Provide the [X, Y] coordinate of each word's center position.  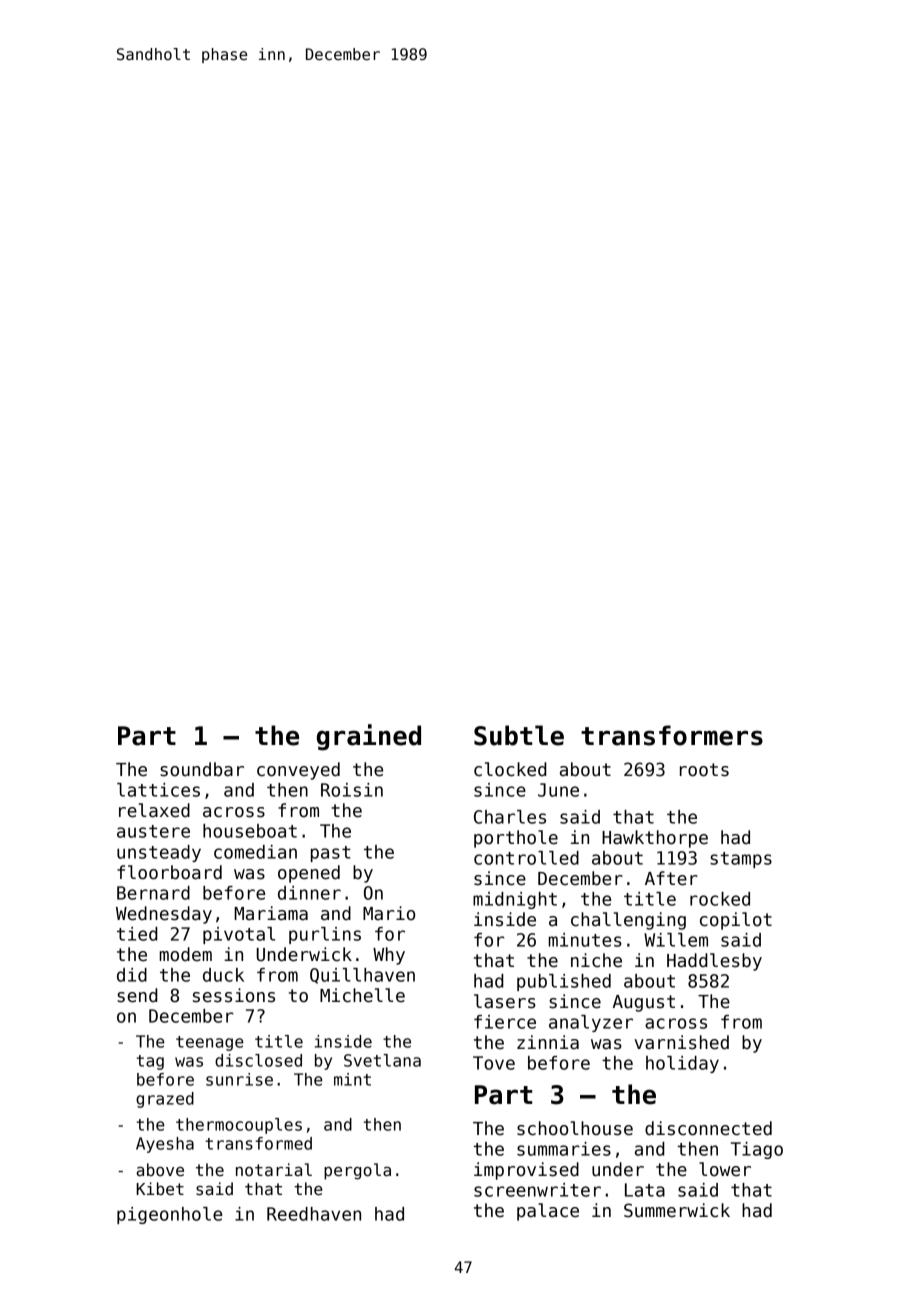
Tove [494, 1063]
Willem [676, 940]
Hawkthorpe [655, 839]
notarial [274, 1170]
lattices [158, 790]
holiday [682, 1064]
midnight [515, 900]
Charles [510, 817]
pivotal [239, 935]
